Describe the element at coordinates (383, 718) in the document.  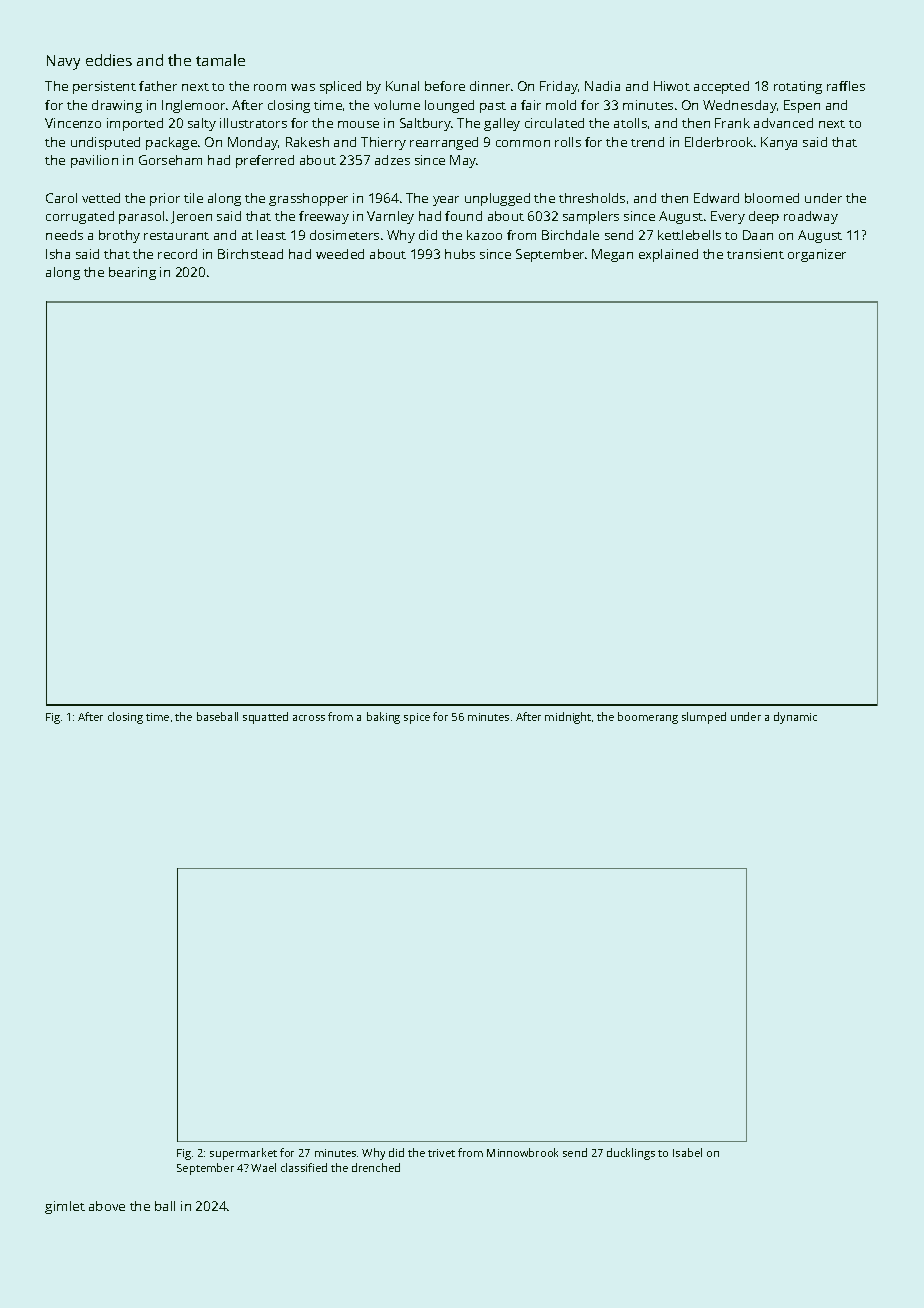
I see `baking` at that location.
